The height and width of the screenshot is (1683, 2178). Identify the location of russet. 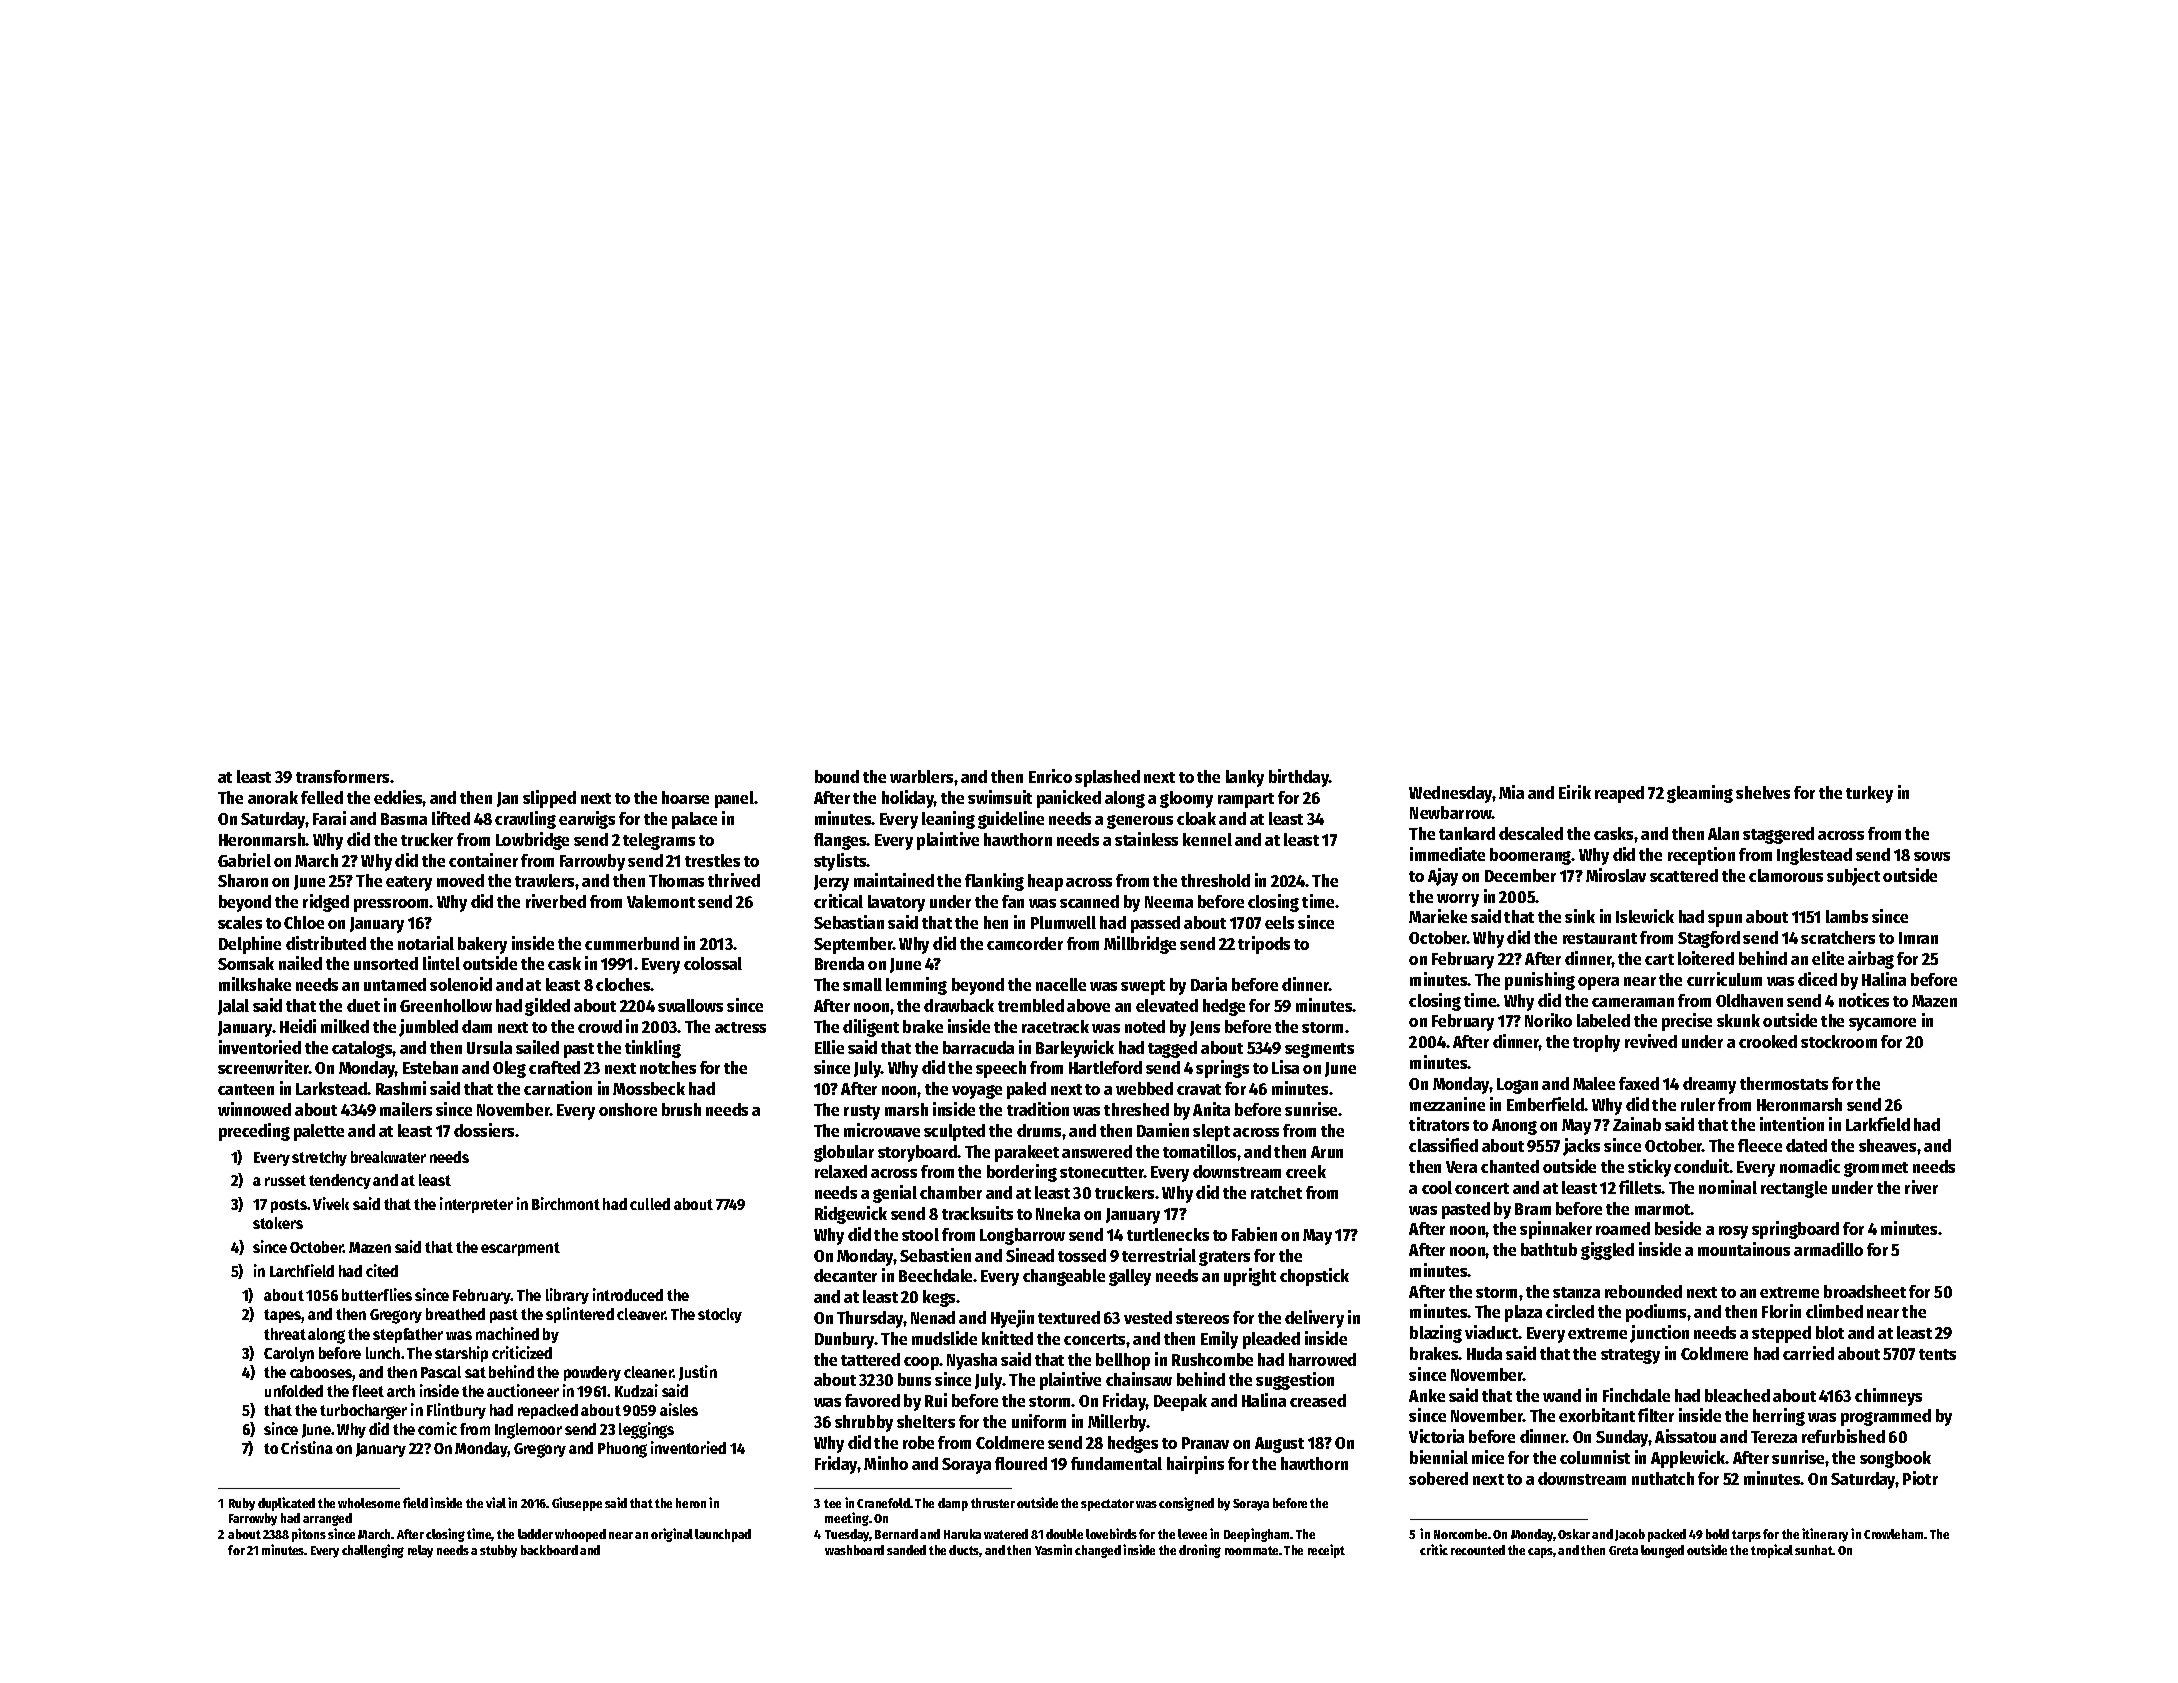
(285, 1180).
